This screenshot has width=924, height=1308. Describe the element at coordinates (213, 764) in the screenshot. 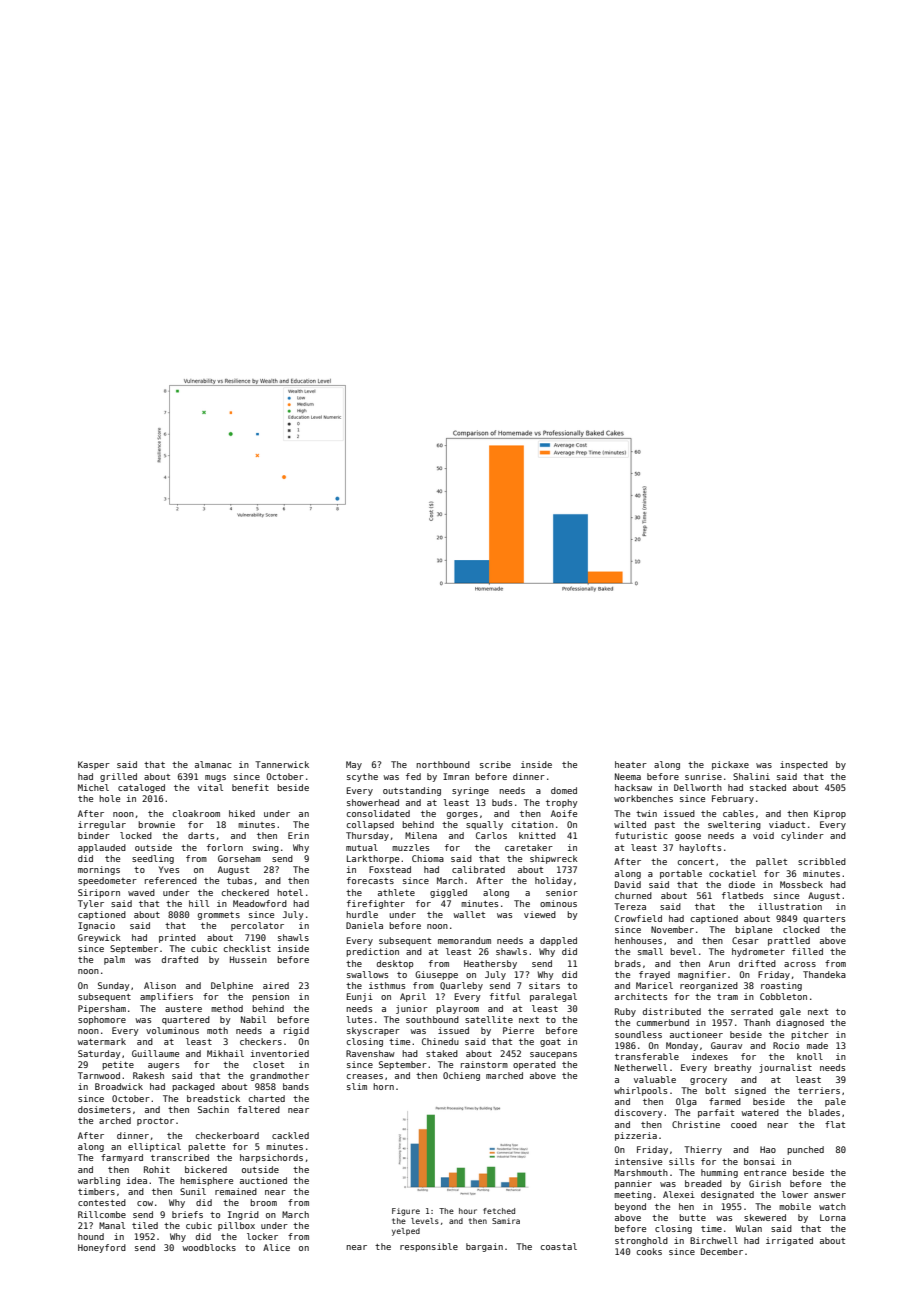

I see `almanac` at that location.
